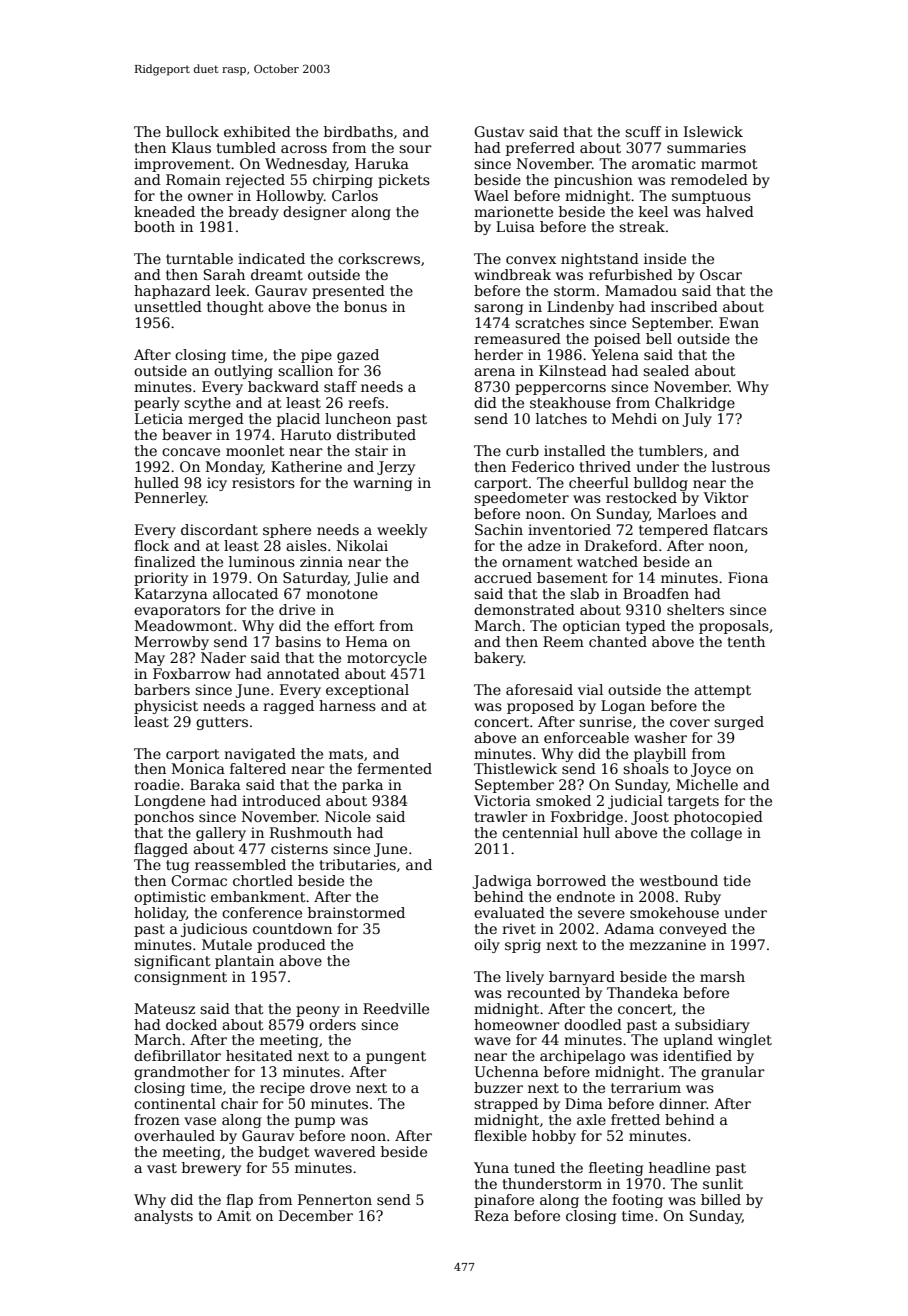 Image resolution: width=908 pixels, height=1316 pixels. I want to click on bakery, so click(499, 659).
